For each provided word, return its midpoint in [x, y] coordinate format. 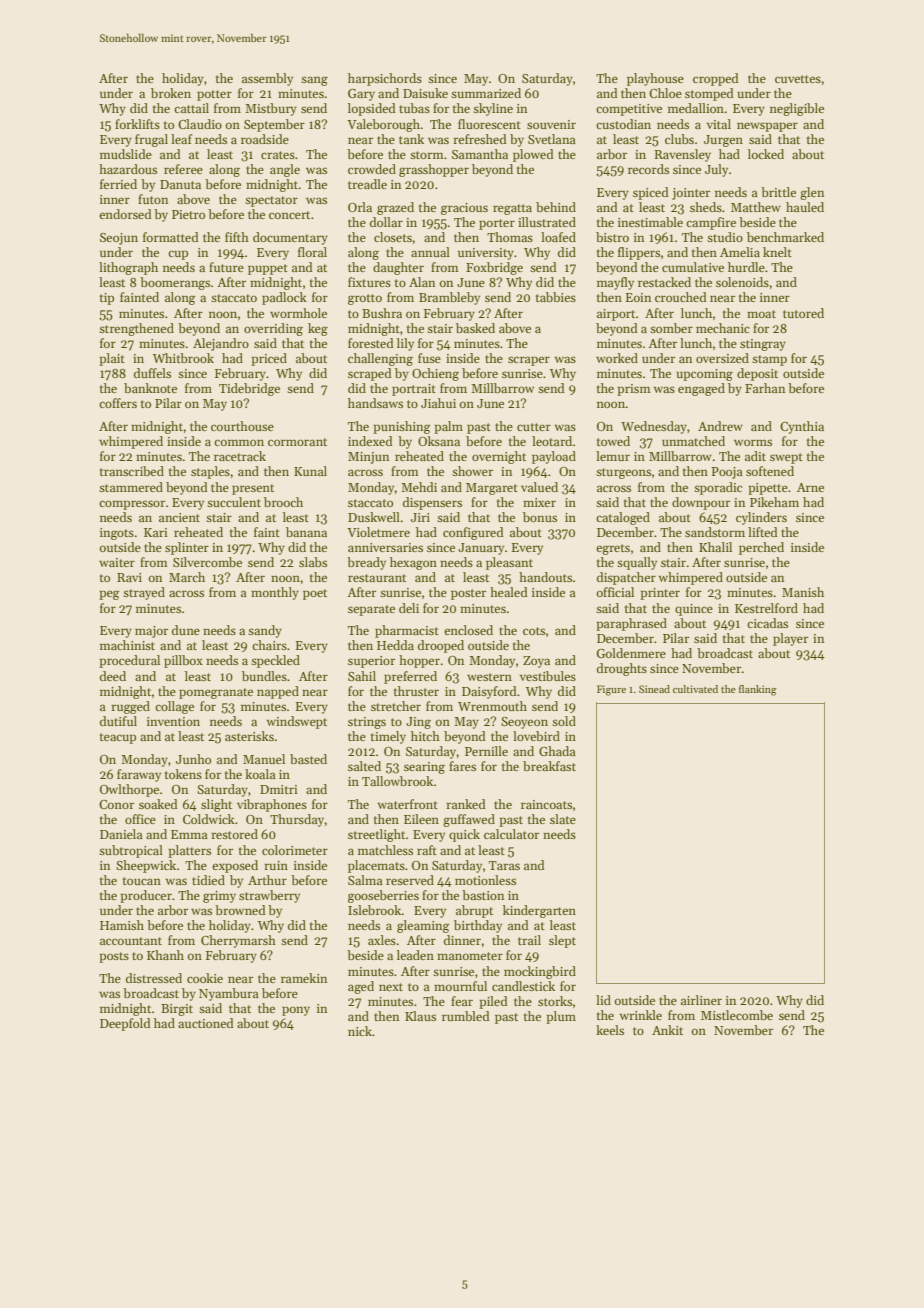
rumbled [466, 1016]
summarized [486, 93]
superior [371, 662]
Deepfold [125, 1024]
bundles [264, 676]
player [790, 639]
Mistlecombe [737, 1015]
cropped [716, 79]
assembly [267, 79]
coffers [118, 403]
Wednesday [654, 427]
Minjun [368, 458]
